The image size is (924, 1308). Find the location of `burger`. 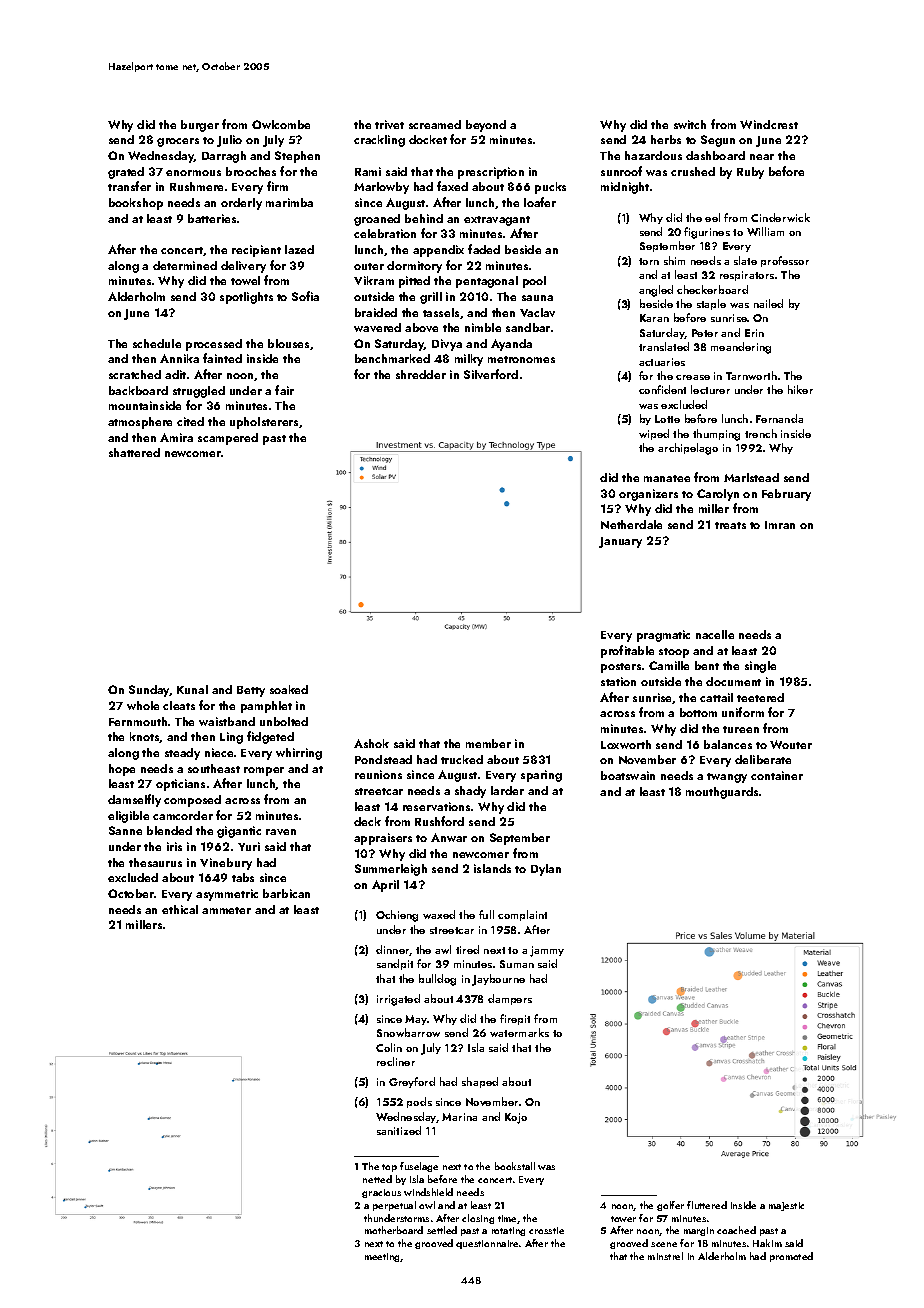

burger is located at coordinates (200, 126).
